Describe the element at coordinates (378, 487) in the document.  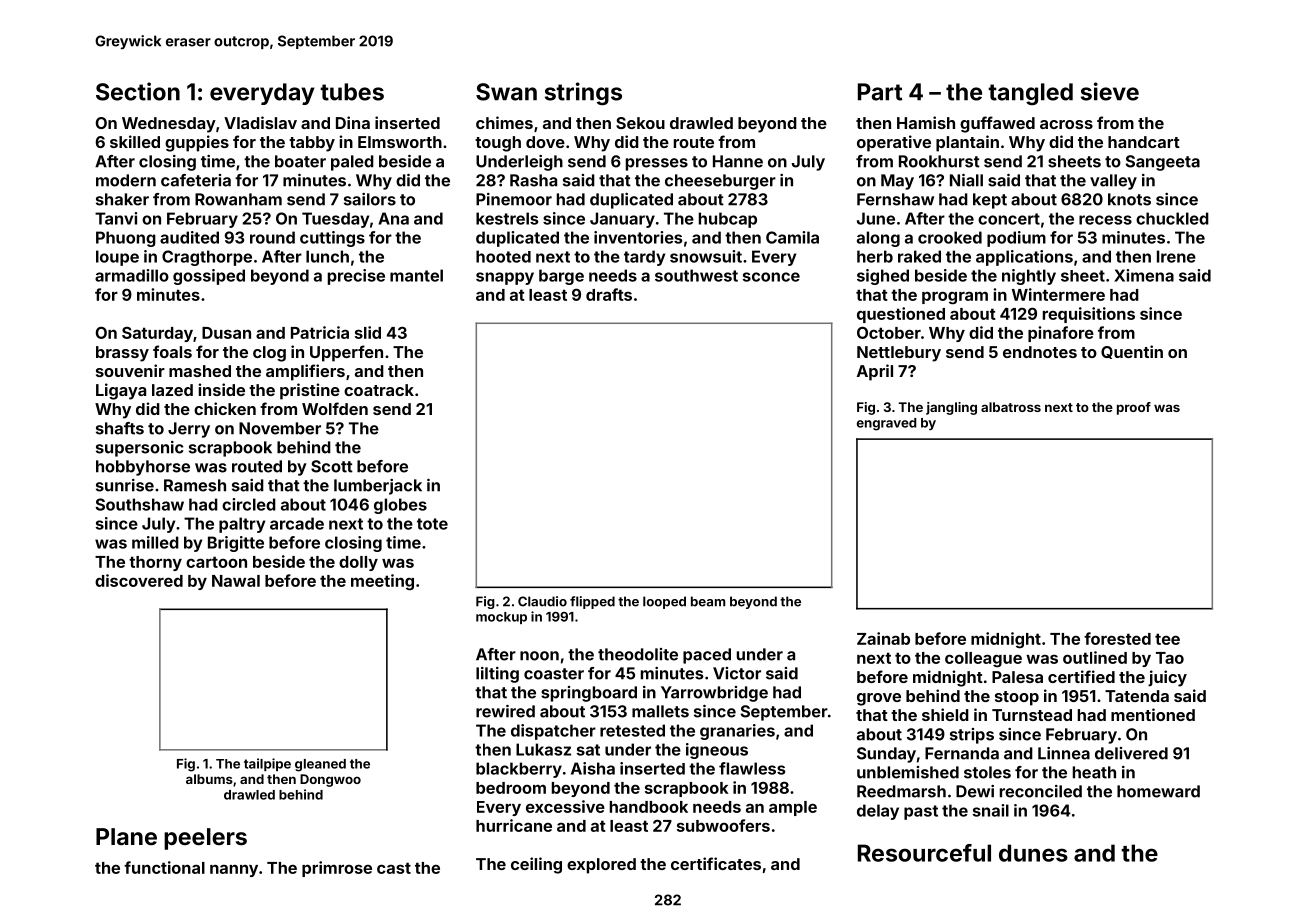
I see `lumberjack` at that location.
